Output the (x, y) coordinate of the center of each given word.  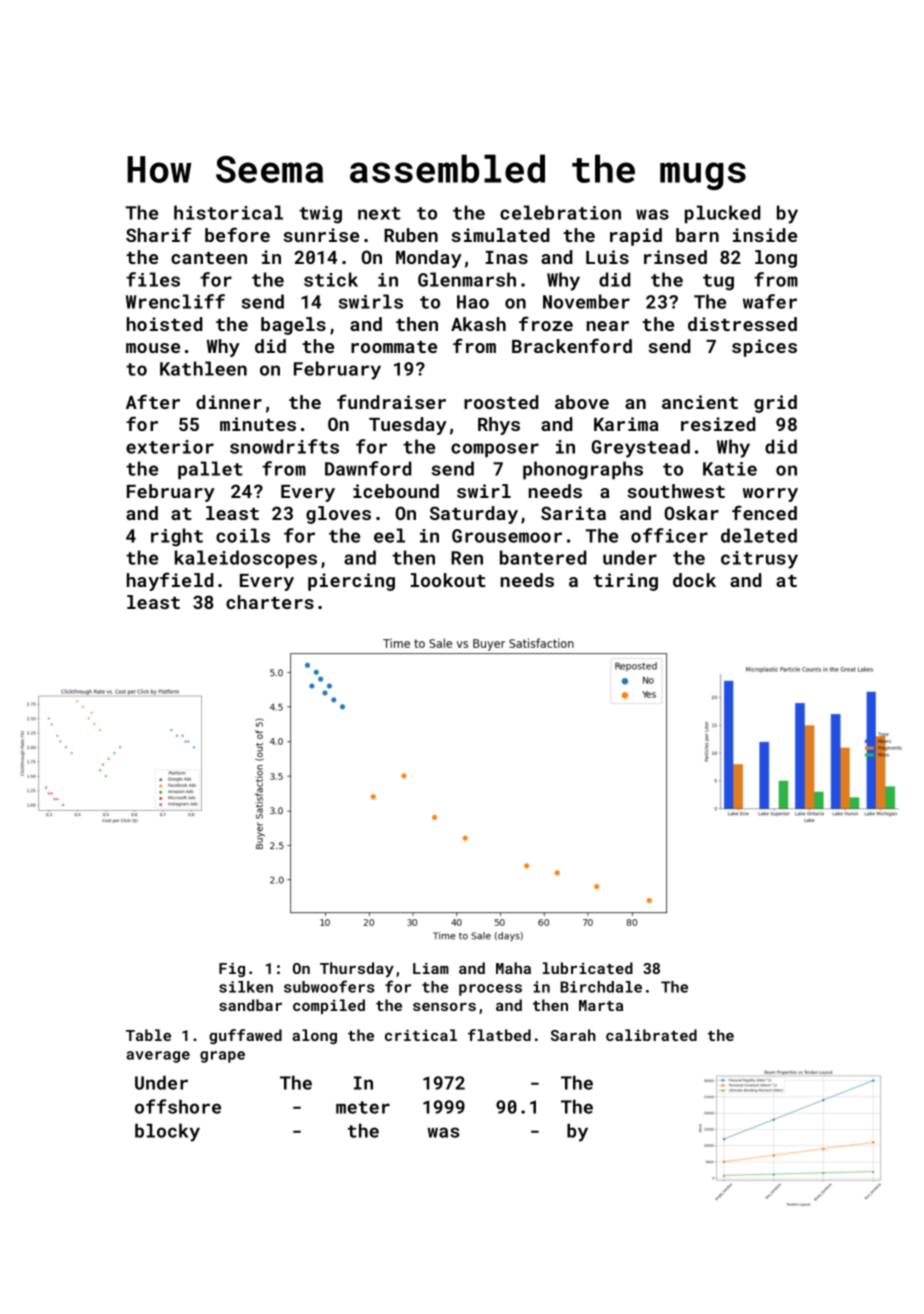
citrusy (759, 560)
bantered (543, 557)
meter (363, 1107)
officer (669, 535)
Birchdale (601, 987)
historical (228, 212)
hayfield (170, 581)
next (379, 213)
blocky (167, 1132)
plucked (723, 214)
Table (148, 1035)
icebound (396, 491)
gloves (338, 515)
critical (421, 1035)
